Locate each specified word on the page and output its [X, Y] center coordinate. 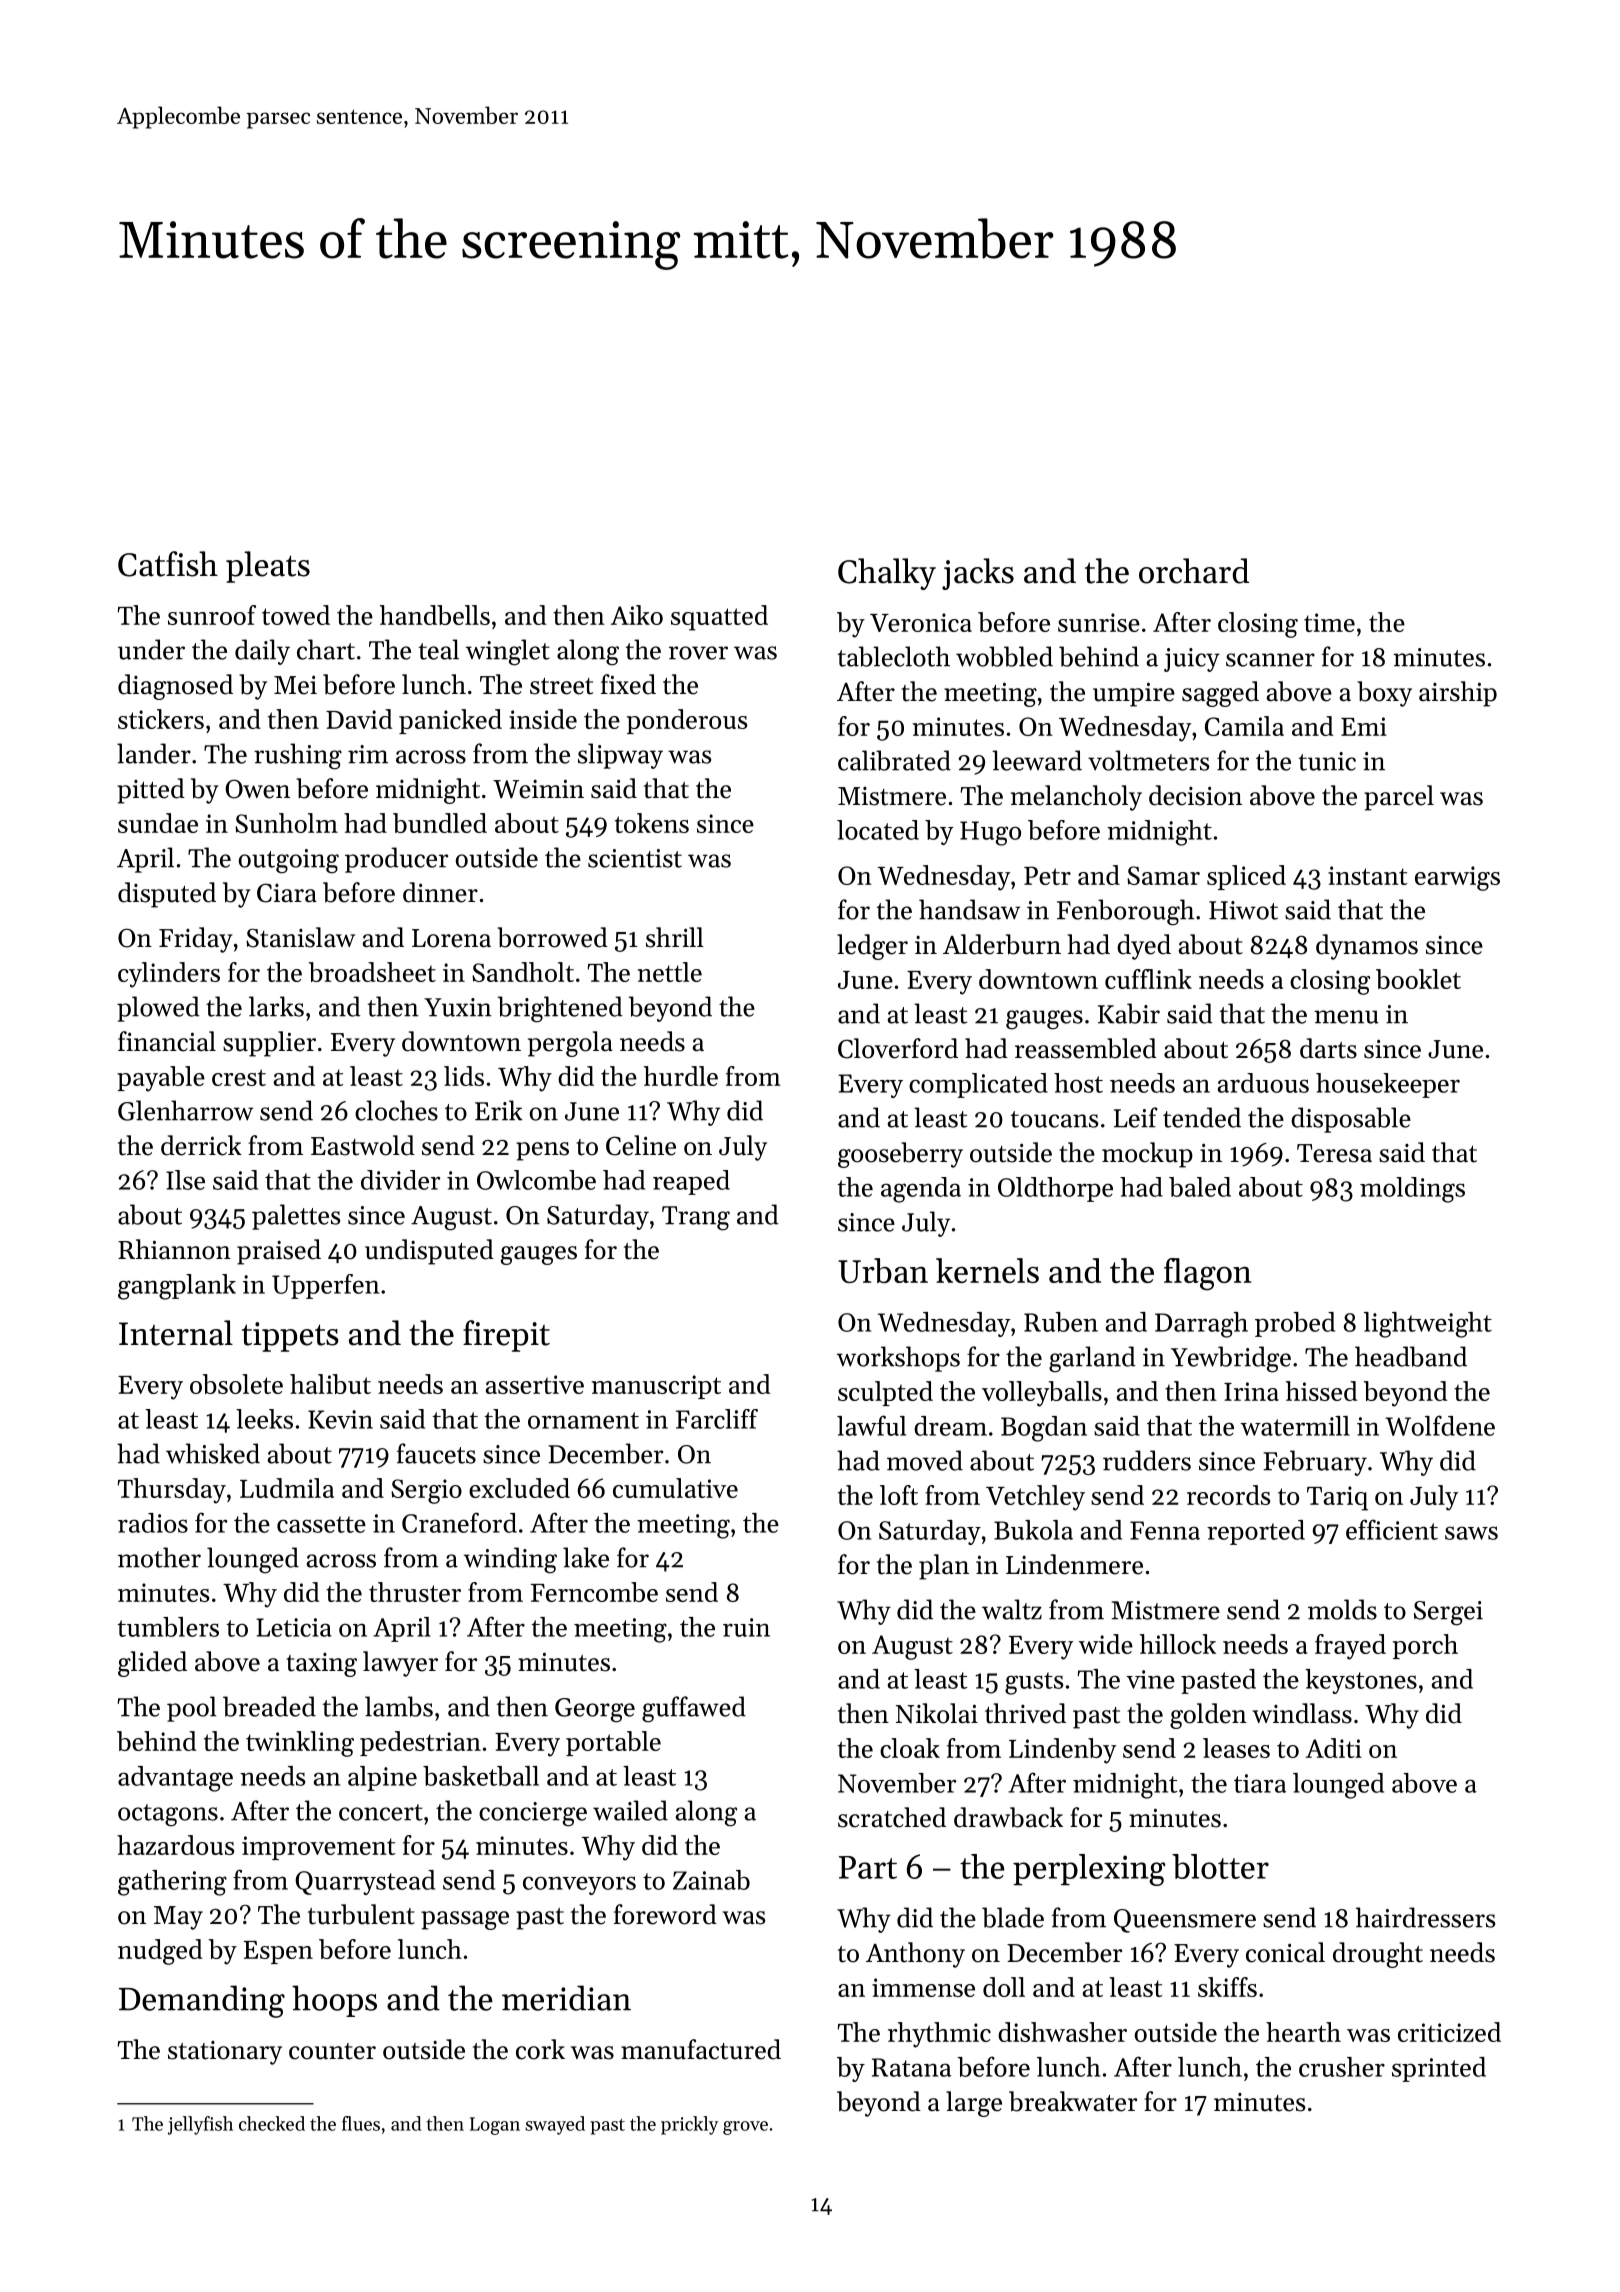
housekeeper [1388, 1085]
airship [1458, 694]
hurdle [681, 1076]
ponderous [687, 721]
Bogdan [1044, 1429]
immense [923, 1987]
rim [368, 754]
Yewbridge [1231, 1359]
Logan [495, 2126]
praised [279, 1252]
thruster [415, 1592]
